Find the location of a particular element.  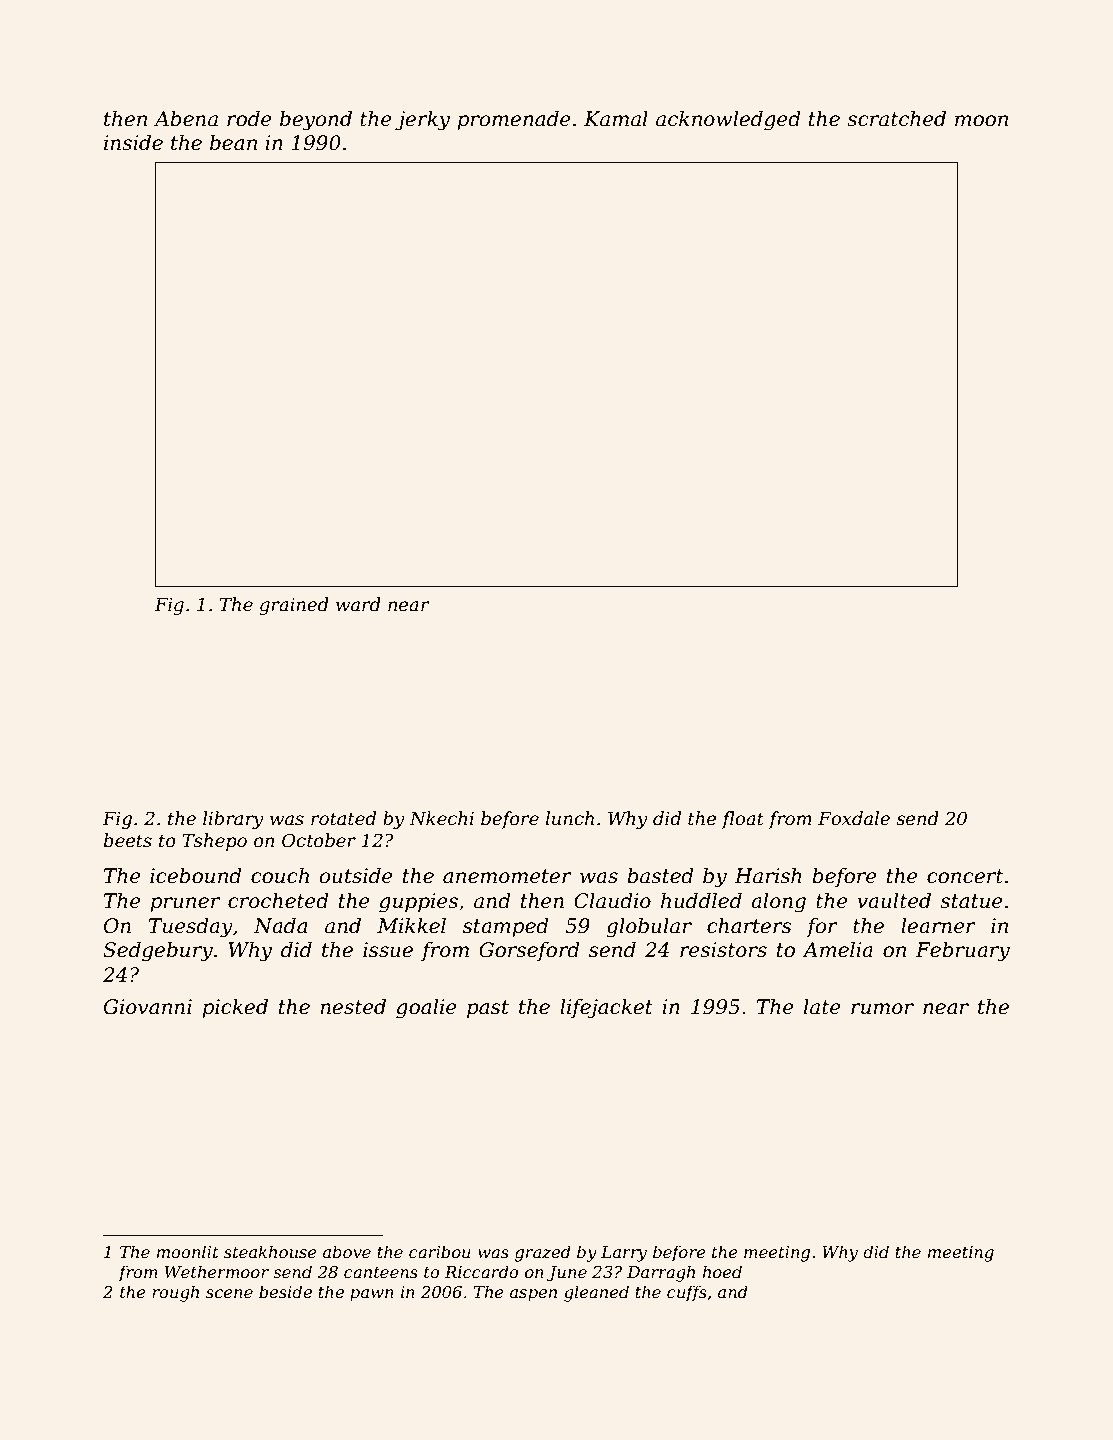

ward is located at coordinates (358, 604).
